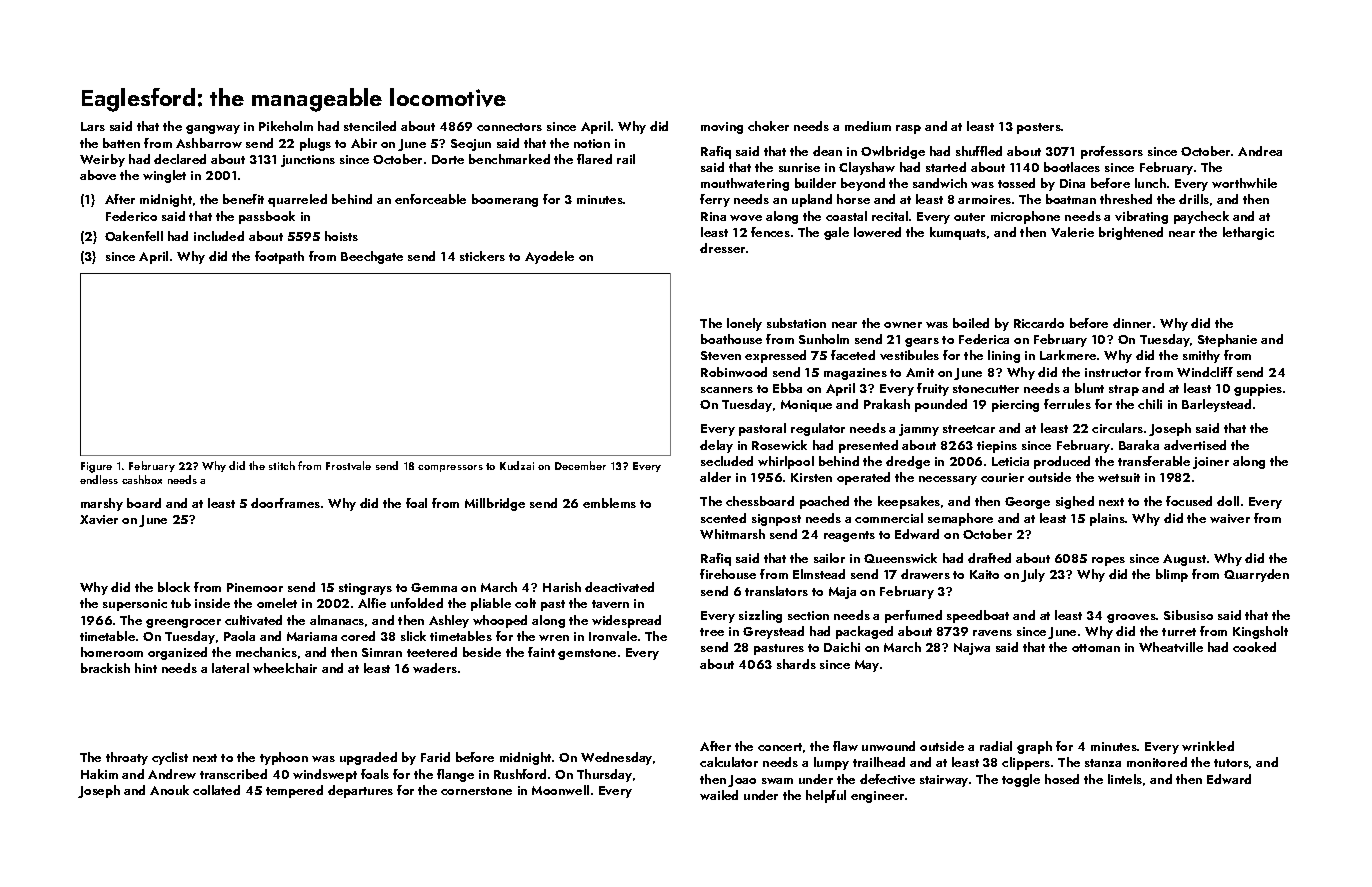  What do you see at coordinates (230, 668) in the screenshot?
I see `lateral` at bounding box center [230, 668].
